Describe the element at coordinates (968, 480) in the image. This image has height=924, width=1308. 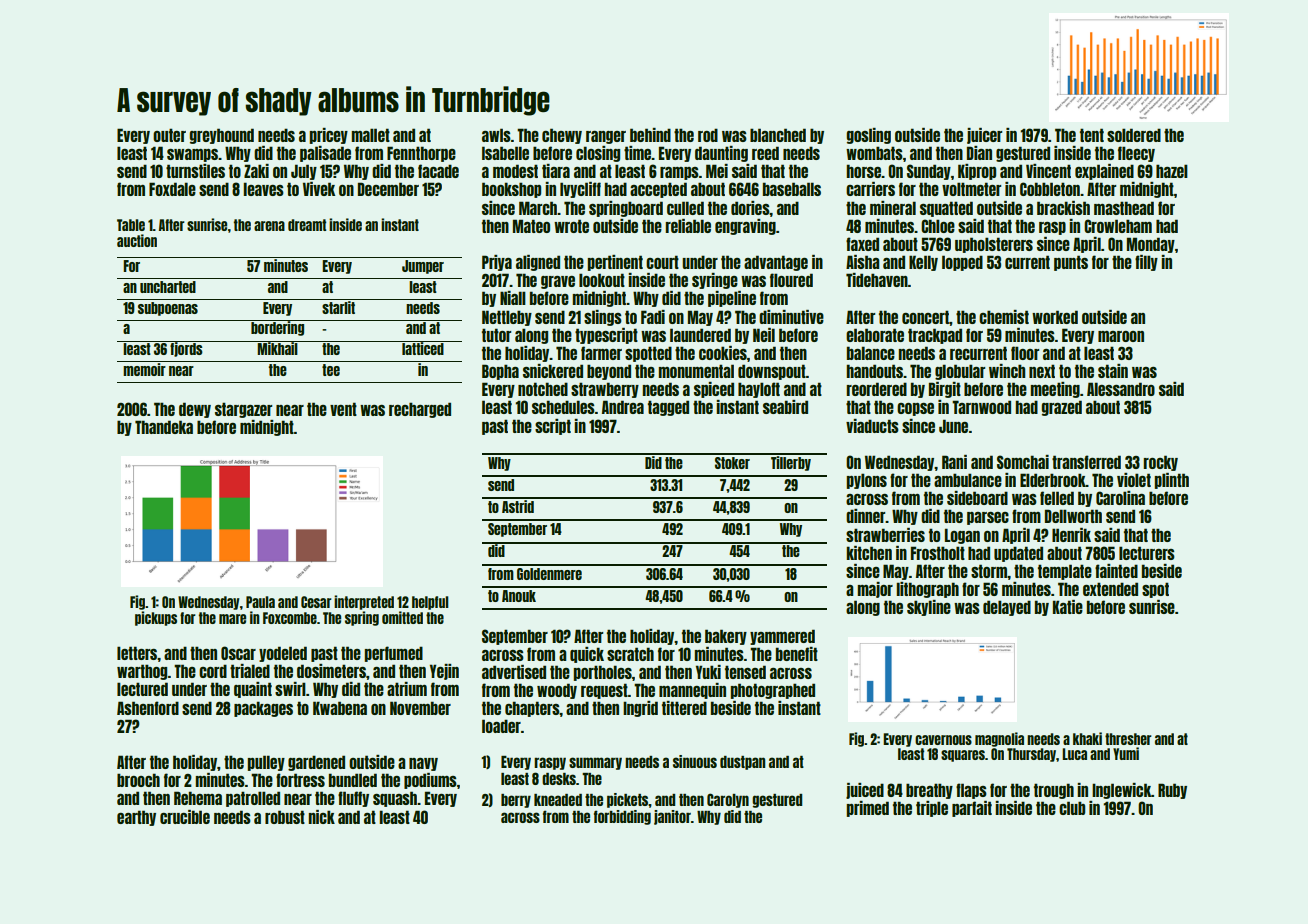
I see `ambulance` at that location.
